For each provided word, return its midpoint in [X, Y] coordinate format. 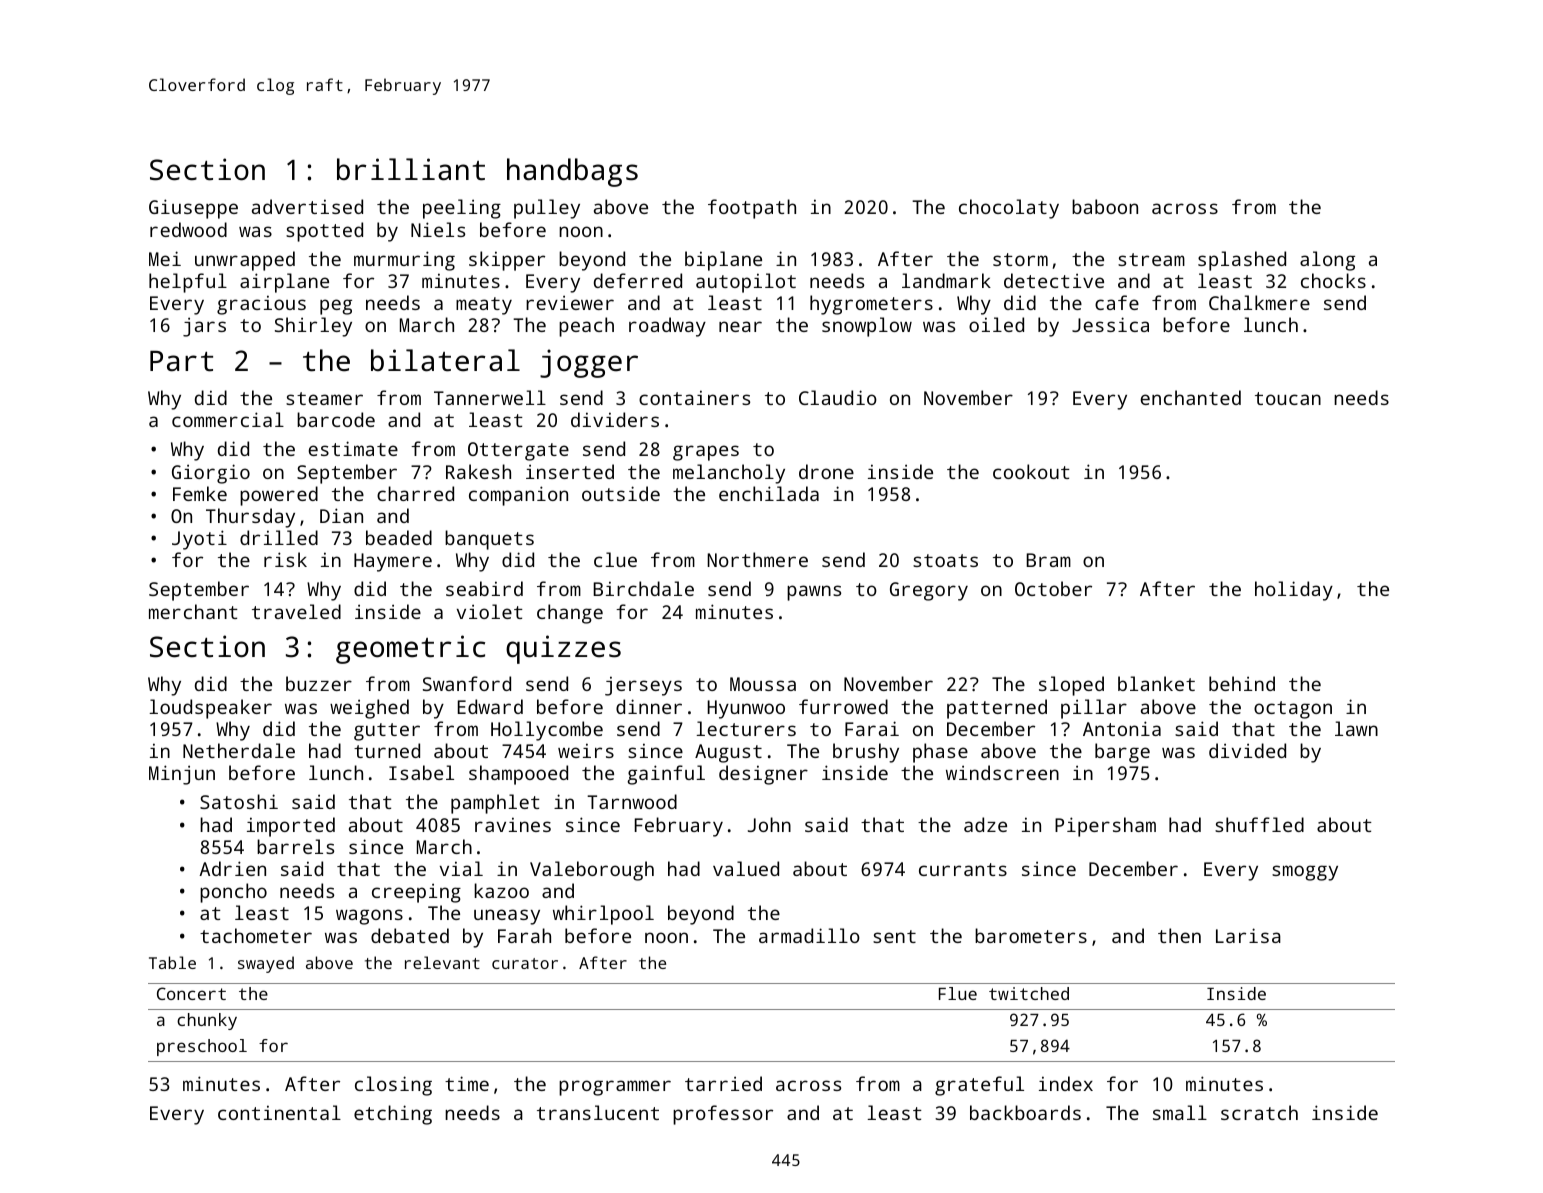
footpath [752, 209]
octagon [1293, 710]
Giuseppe [193, 209]
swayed [266, 964]
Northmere [757, 559]
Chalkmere [1259, 302]
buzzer [319, 683]
